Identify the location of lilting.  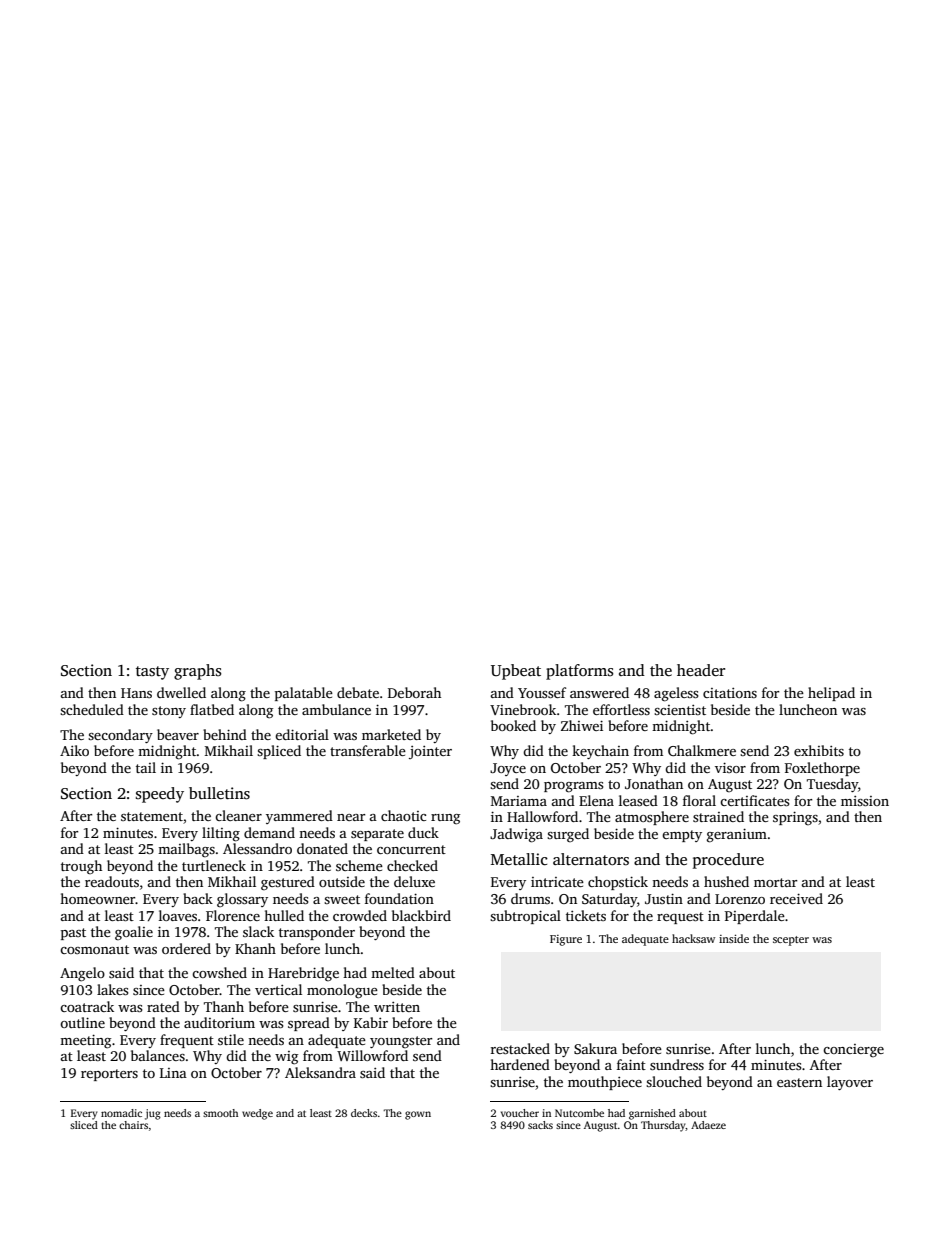
(221, 834).
